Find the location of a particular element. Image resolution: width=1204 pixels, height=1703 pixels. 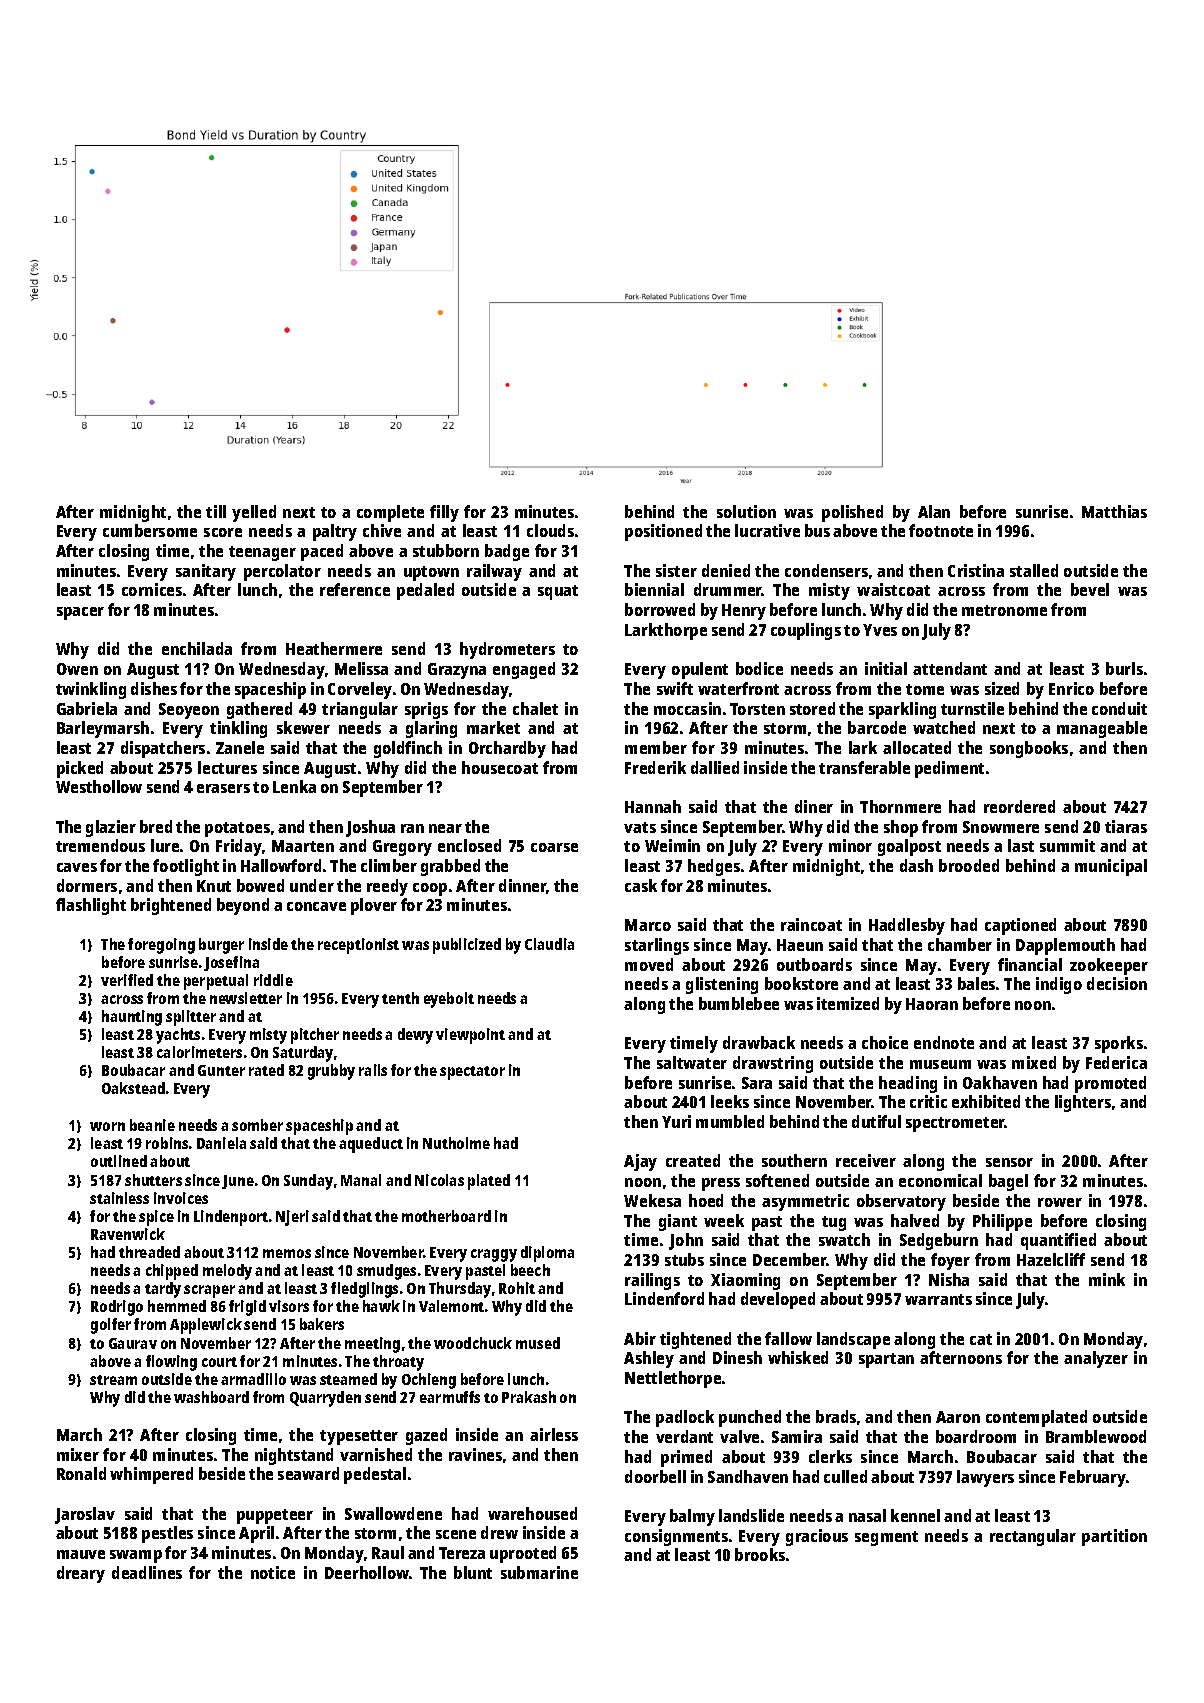

mixer is located at coordinates (78, 1454).
